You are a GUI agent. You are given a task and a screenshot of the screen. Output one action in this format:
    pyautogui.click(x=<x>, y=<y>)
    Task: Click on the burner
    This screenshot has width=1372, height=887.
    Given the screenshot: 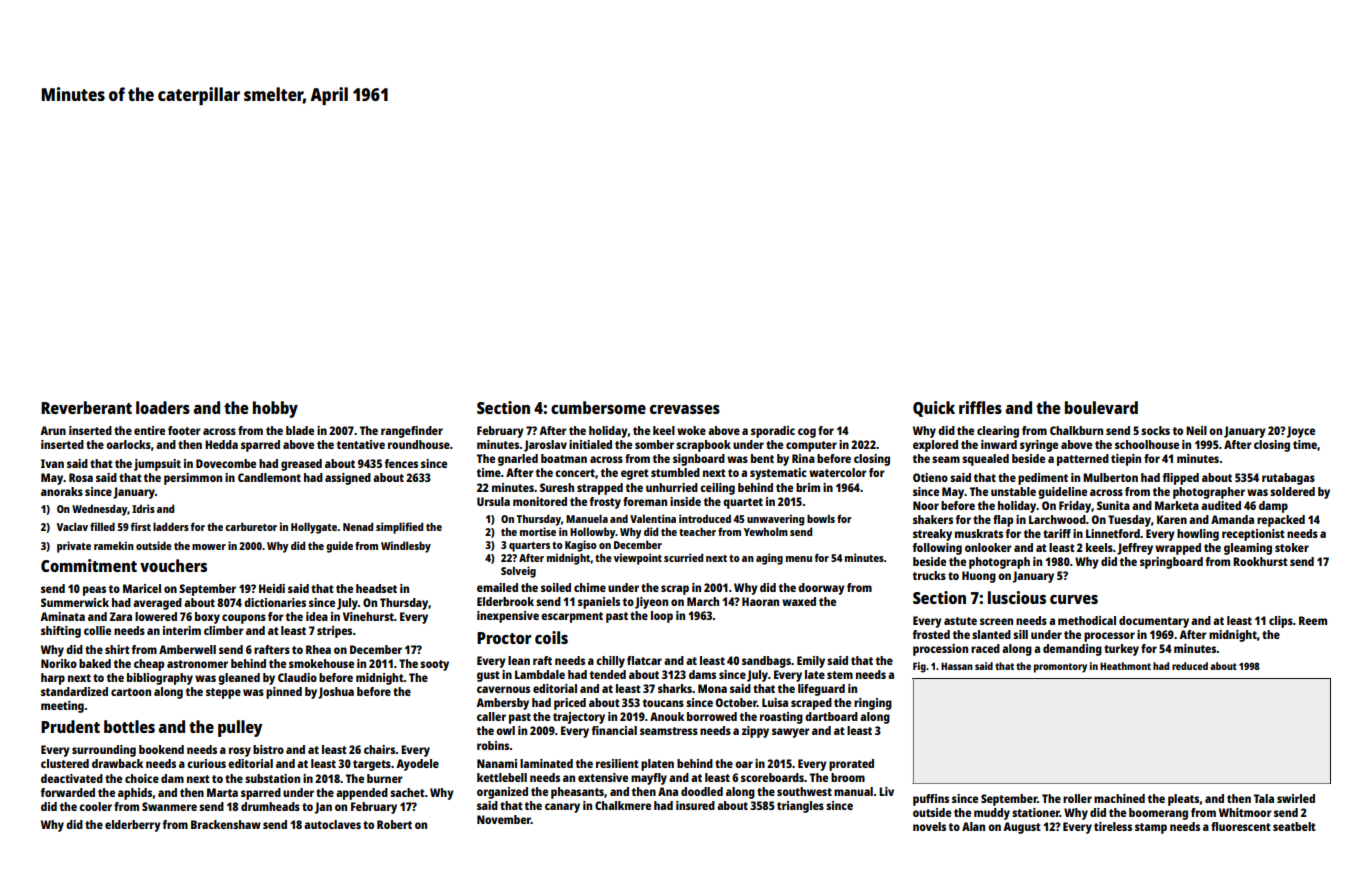 What is the action you would take?
    pyautogui.click(x=385, y=778)
